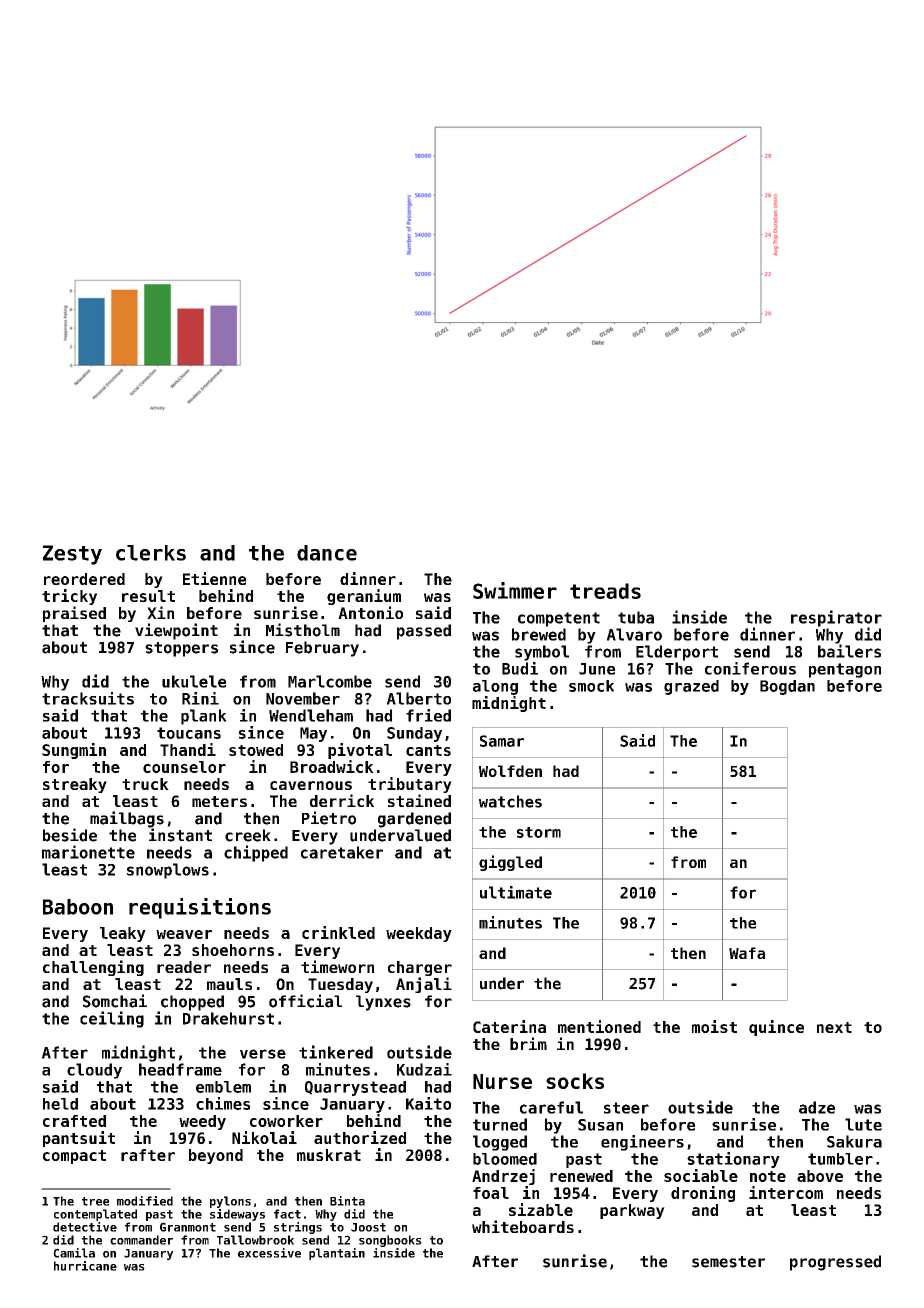  I want to click on pentagon, so click(845, 670).
